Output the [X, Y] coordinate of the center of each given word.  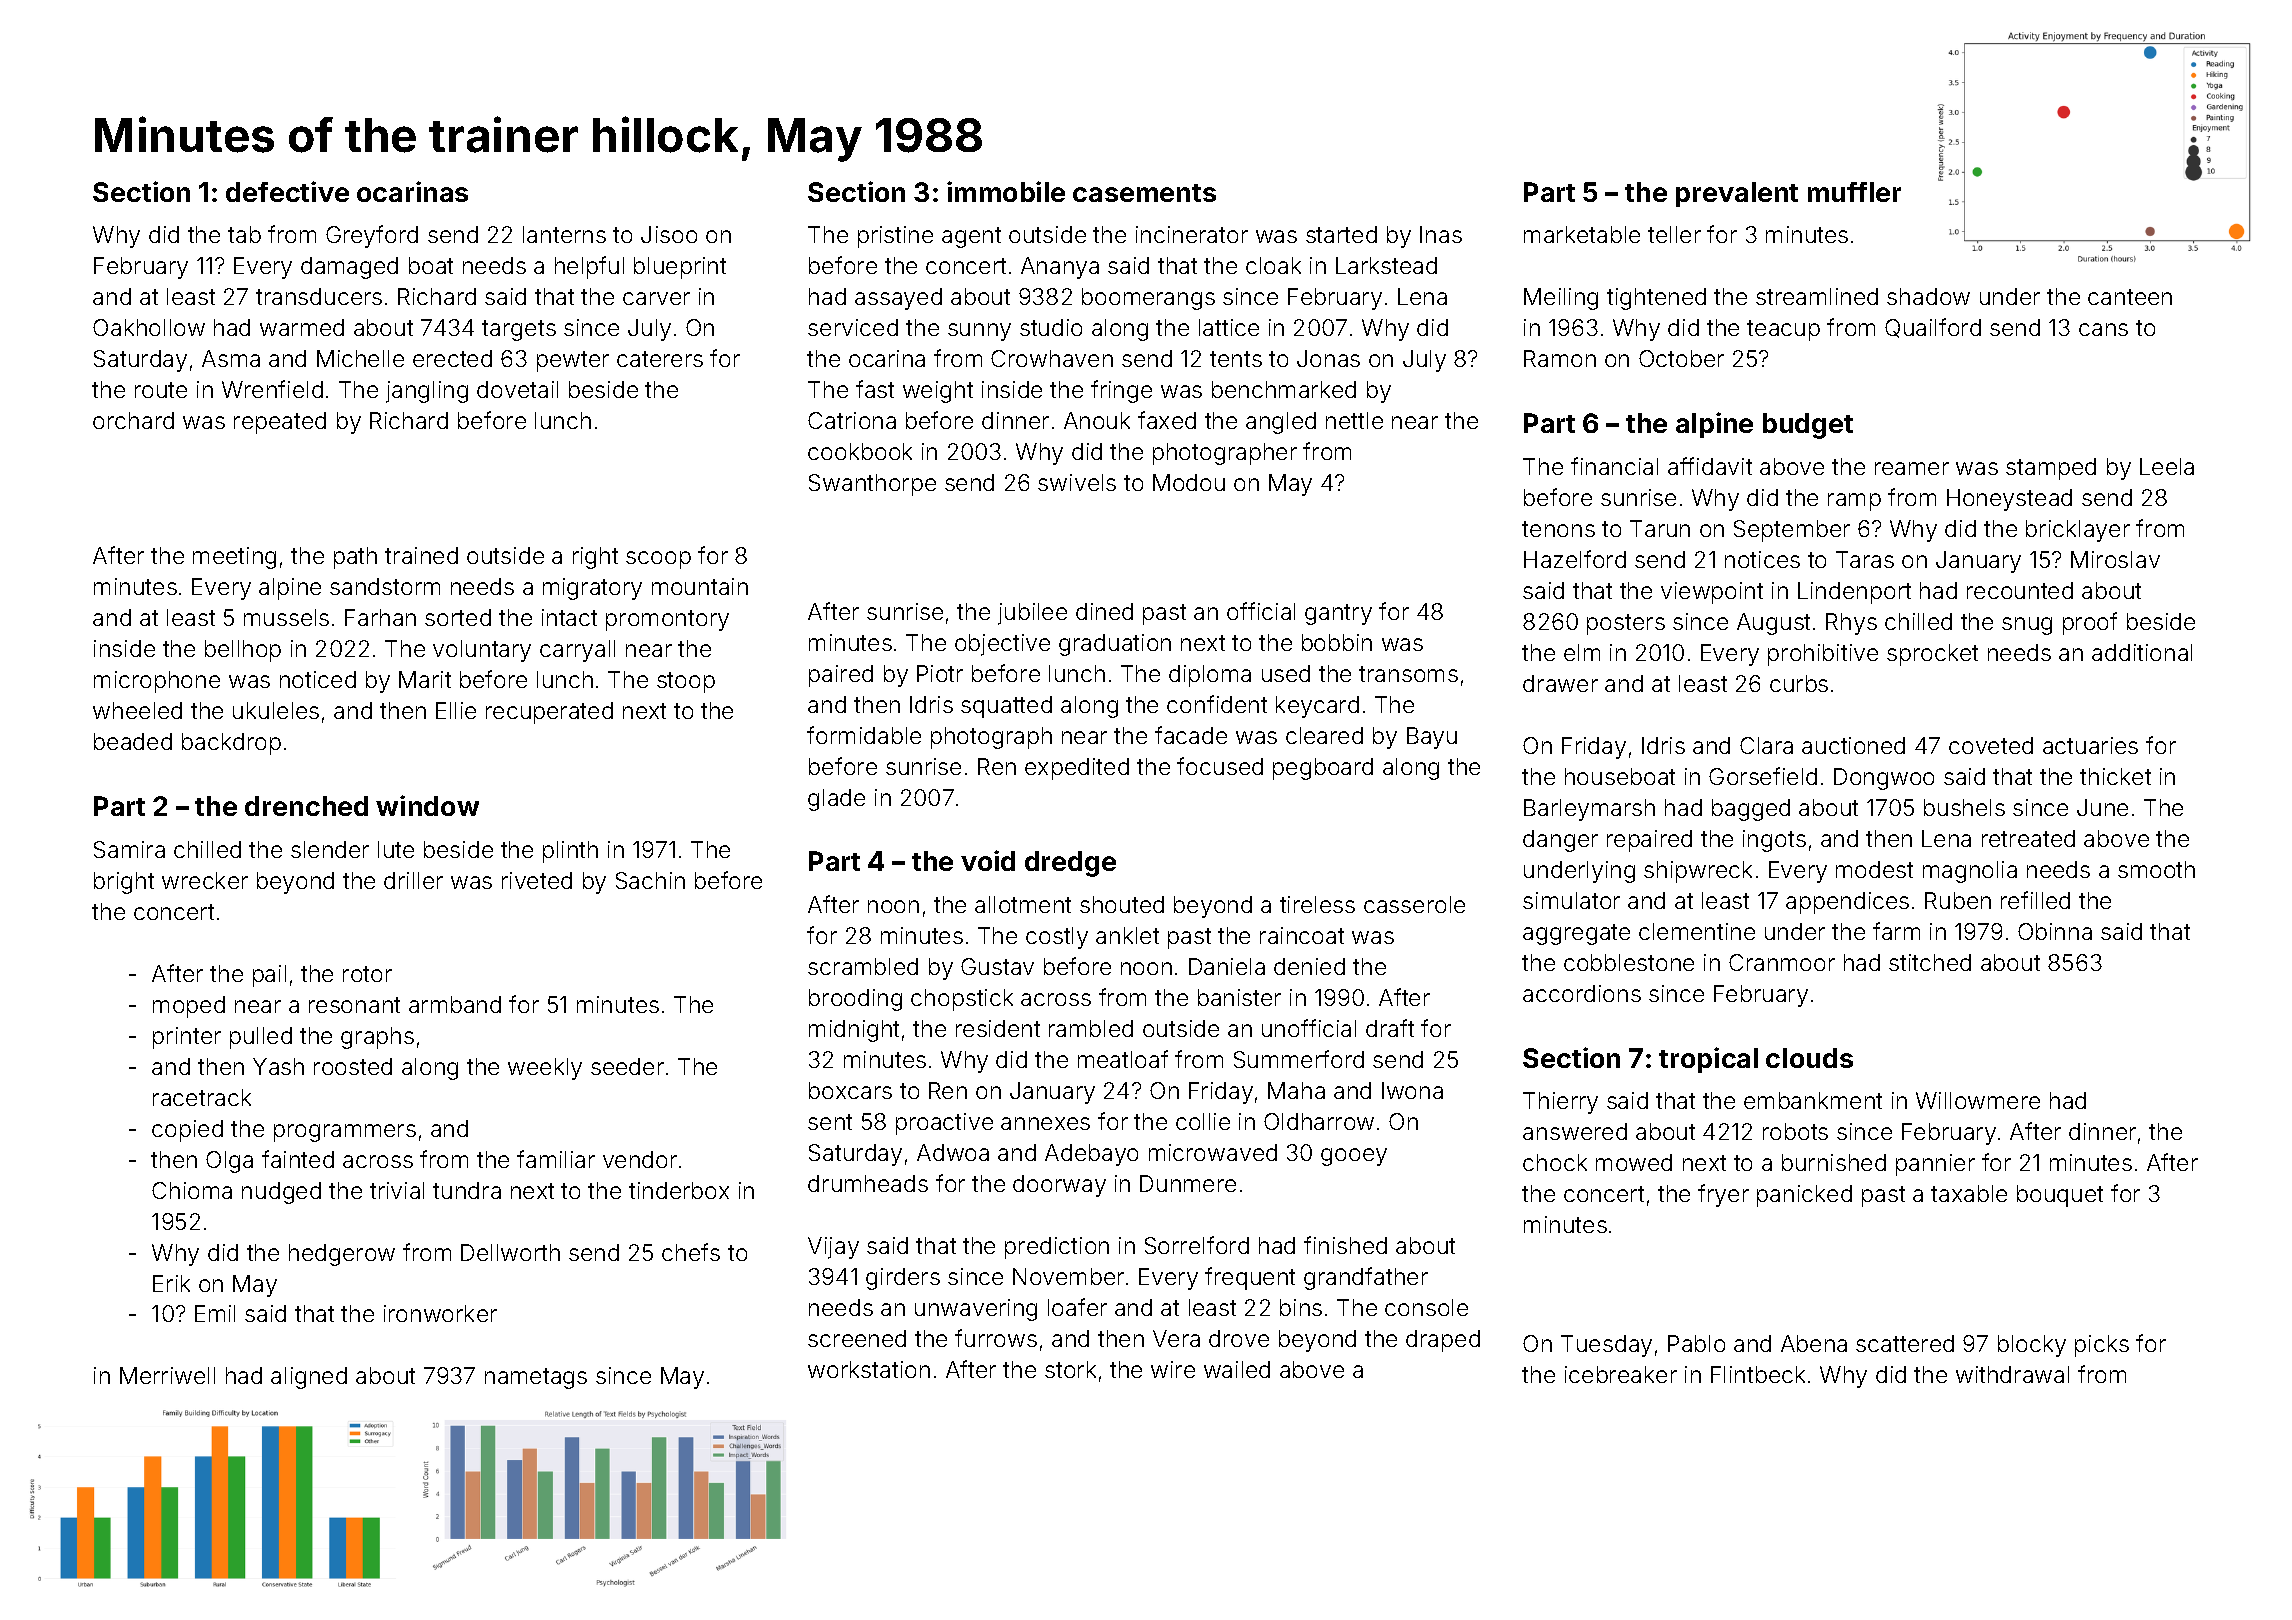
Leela [2167, 466]
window [427, 805]
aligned [309, 1378]
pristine [895, 237]
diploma [1210, 676]
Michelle [360, 358]
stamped [2051, 469]
